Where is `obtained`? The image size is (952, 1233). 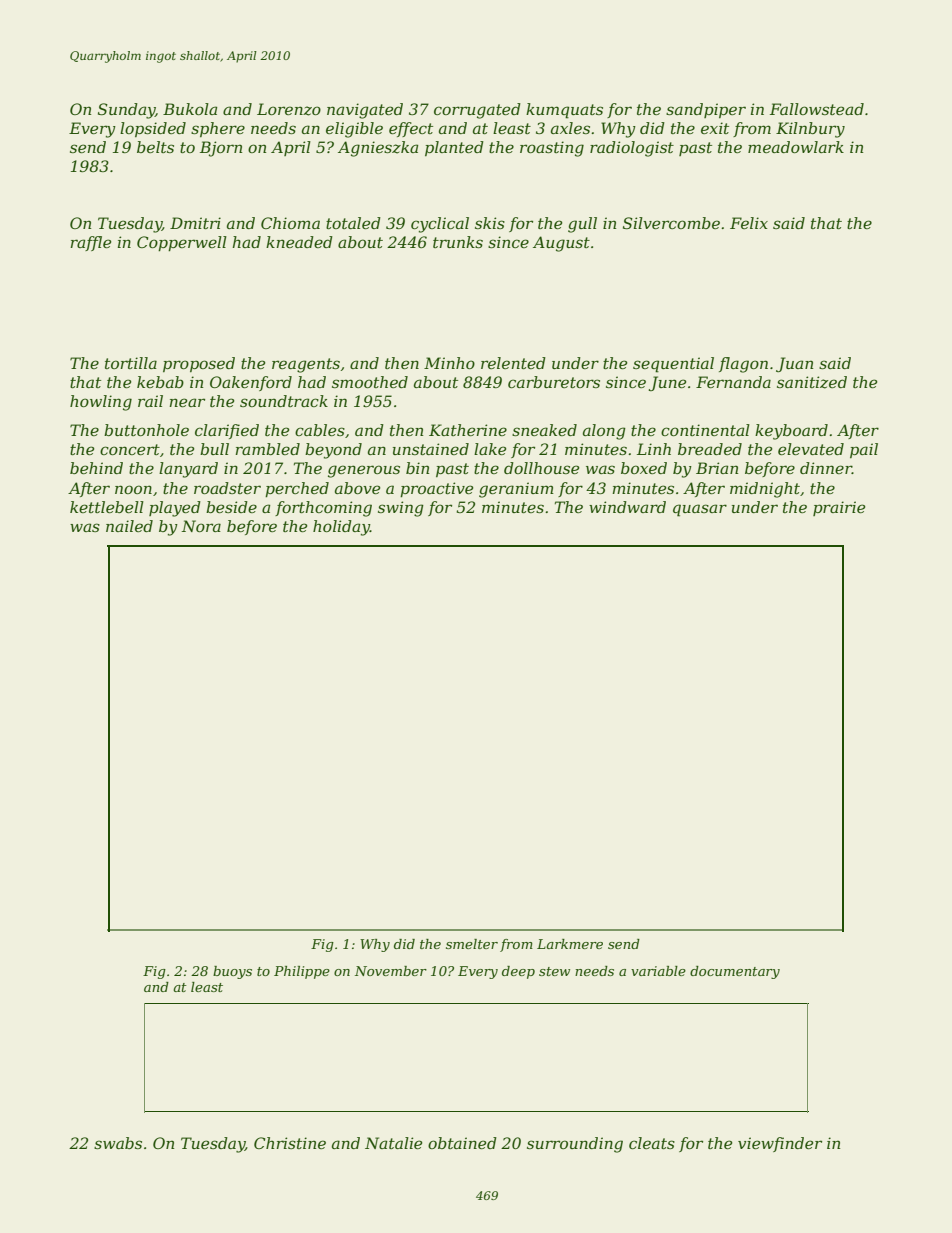 obtained is located at coordinates (462, 1143).
